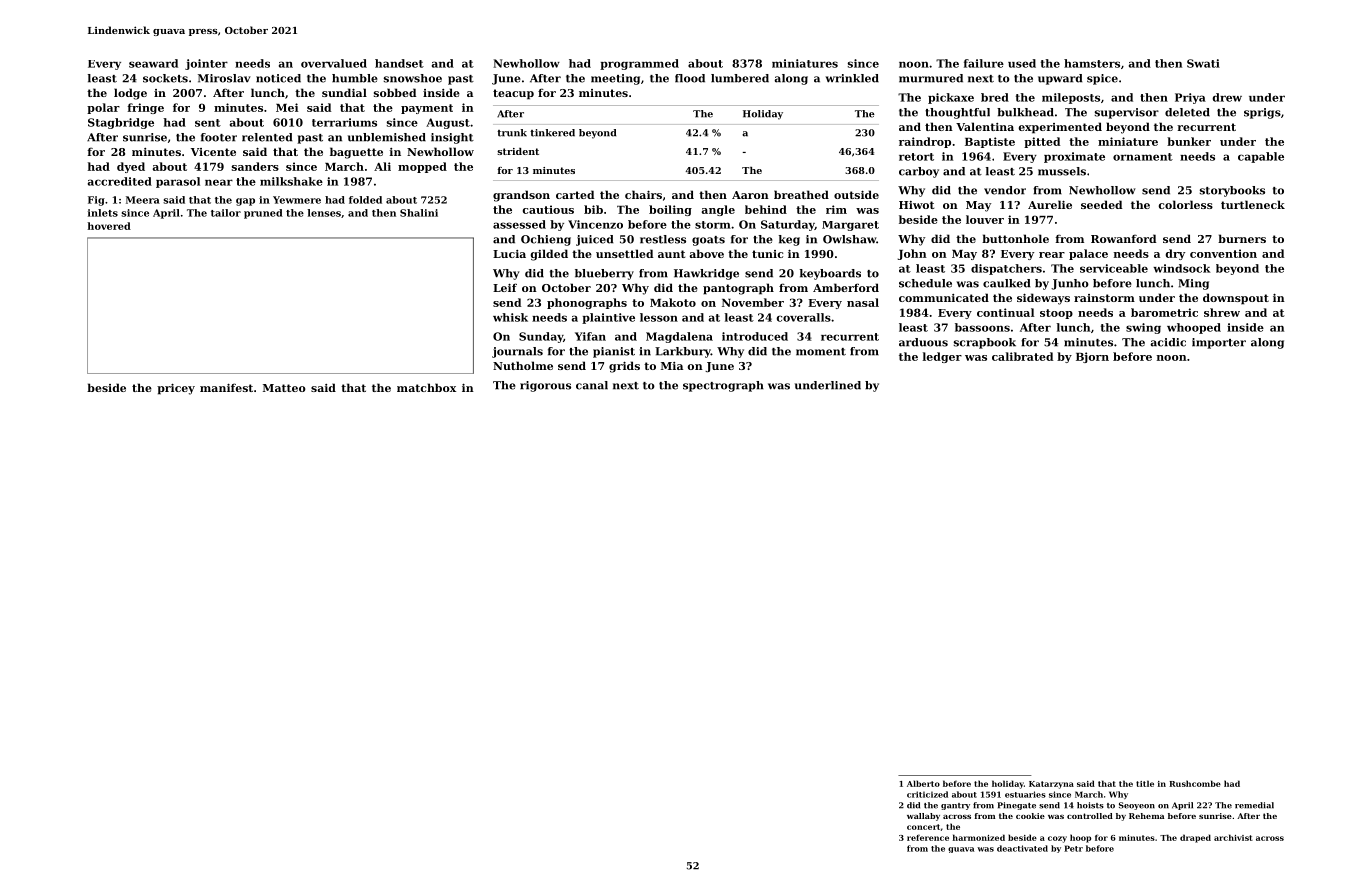  Describe the element at coordinates (426, 387) in the page. I see `matchbox` at that location.
